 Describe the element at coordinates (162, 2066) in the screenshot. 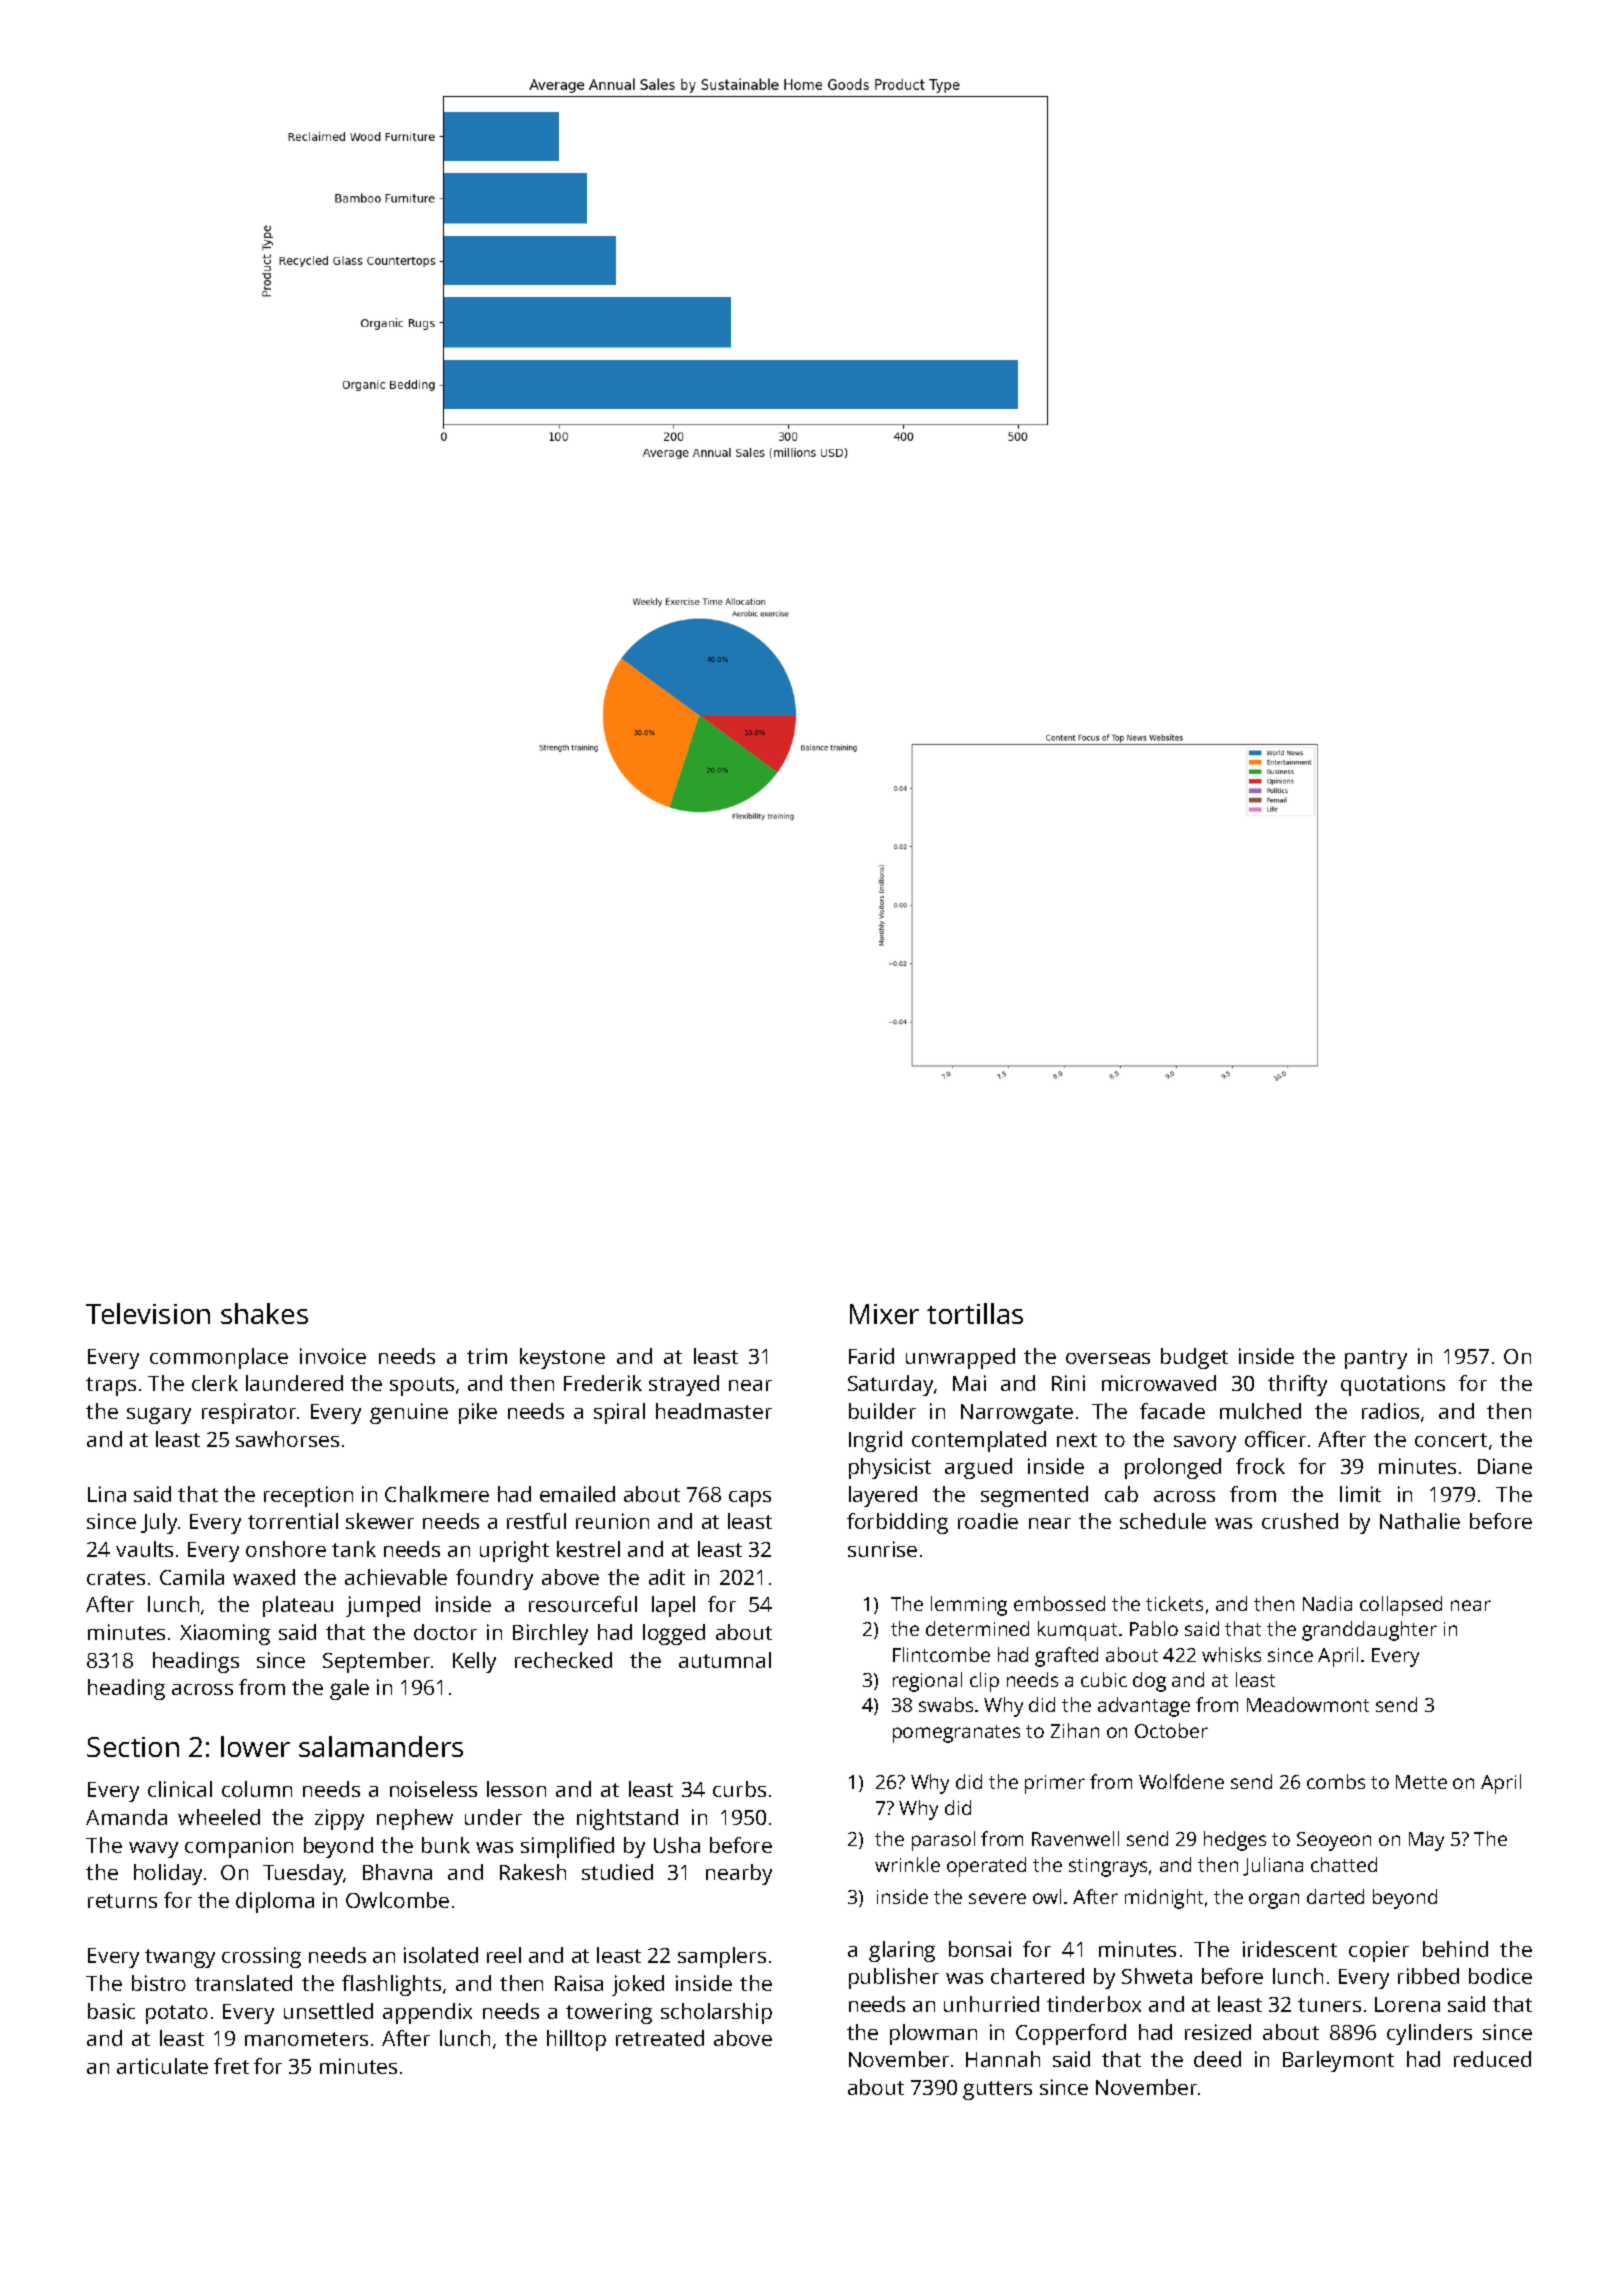

I see `articulate` at that location.
